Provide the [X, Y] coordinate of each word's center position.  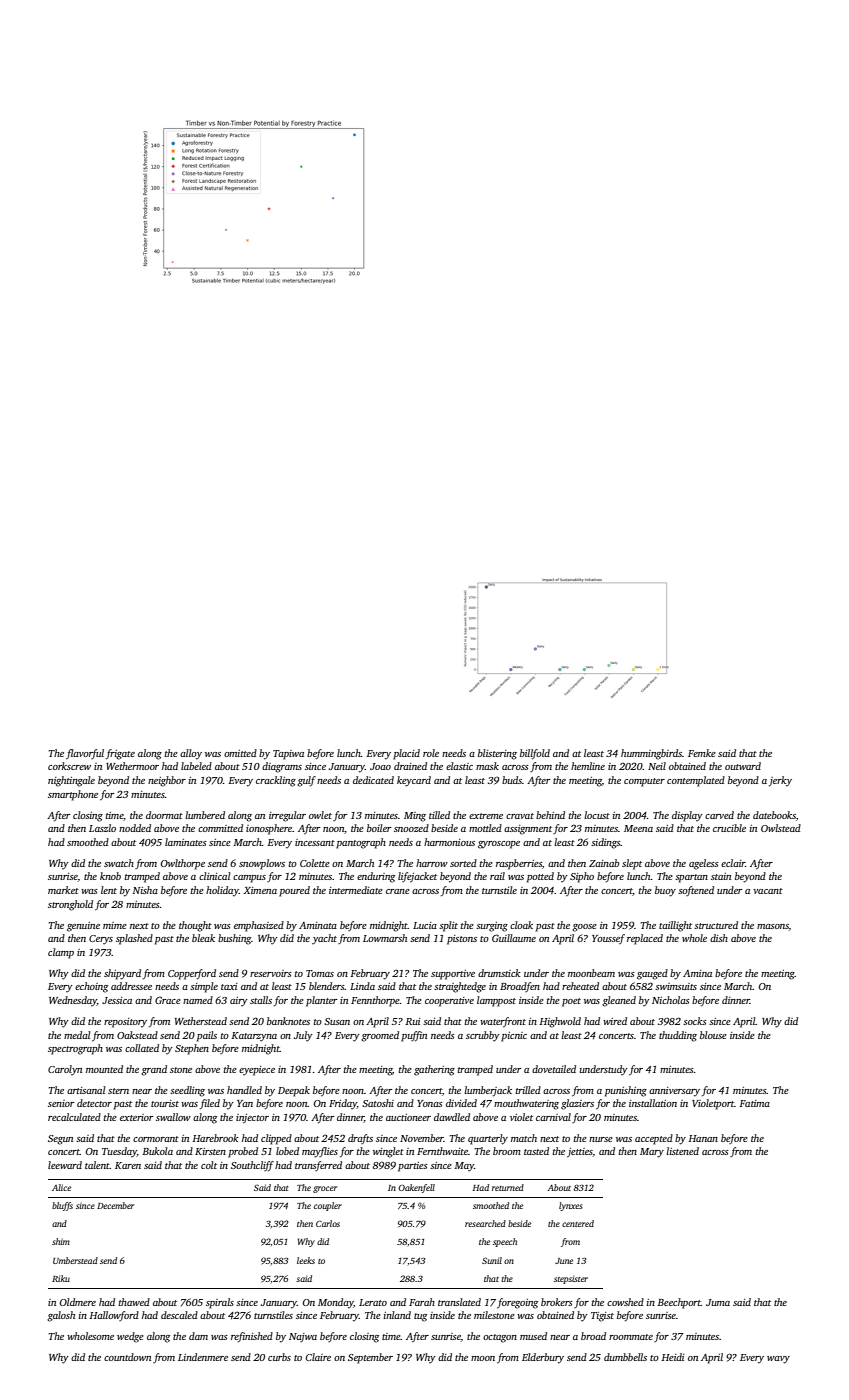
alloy [191, 754]
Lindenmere [203, 1357]
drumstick [499, 973]
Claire [318, 1357]
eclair [733, 863]
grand [154, 1070]
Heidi [673, 1357]
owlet [320, 815]
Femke [702, 753]
